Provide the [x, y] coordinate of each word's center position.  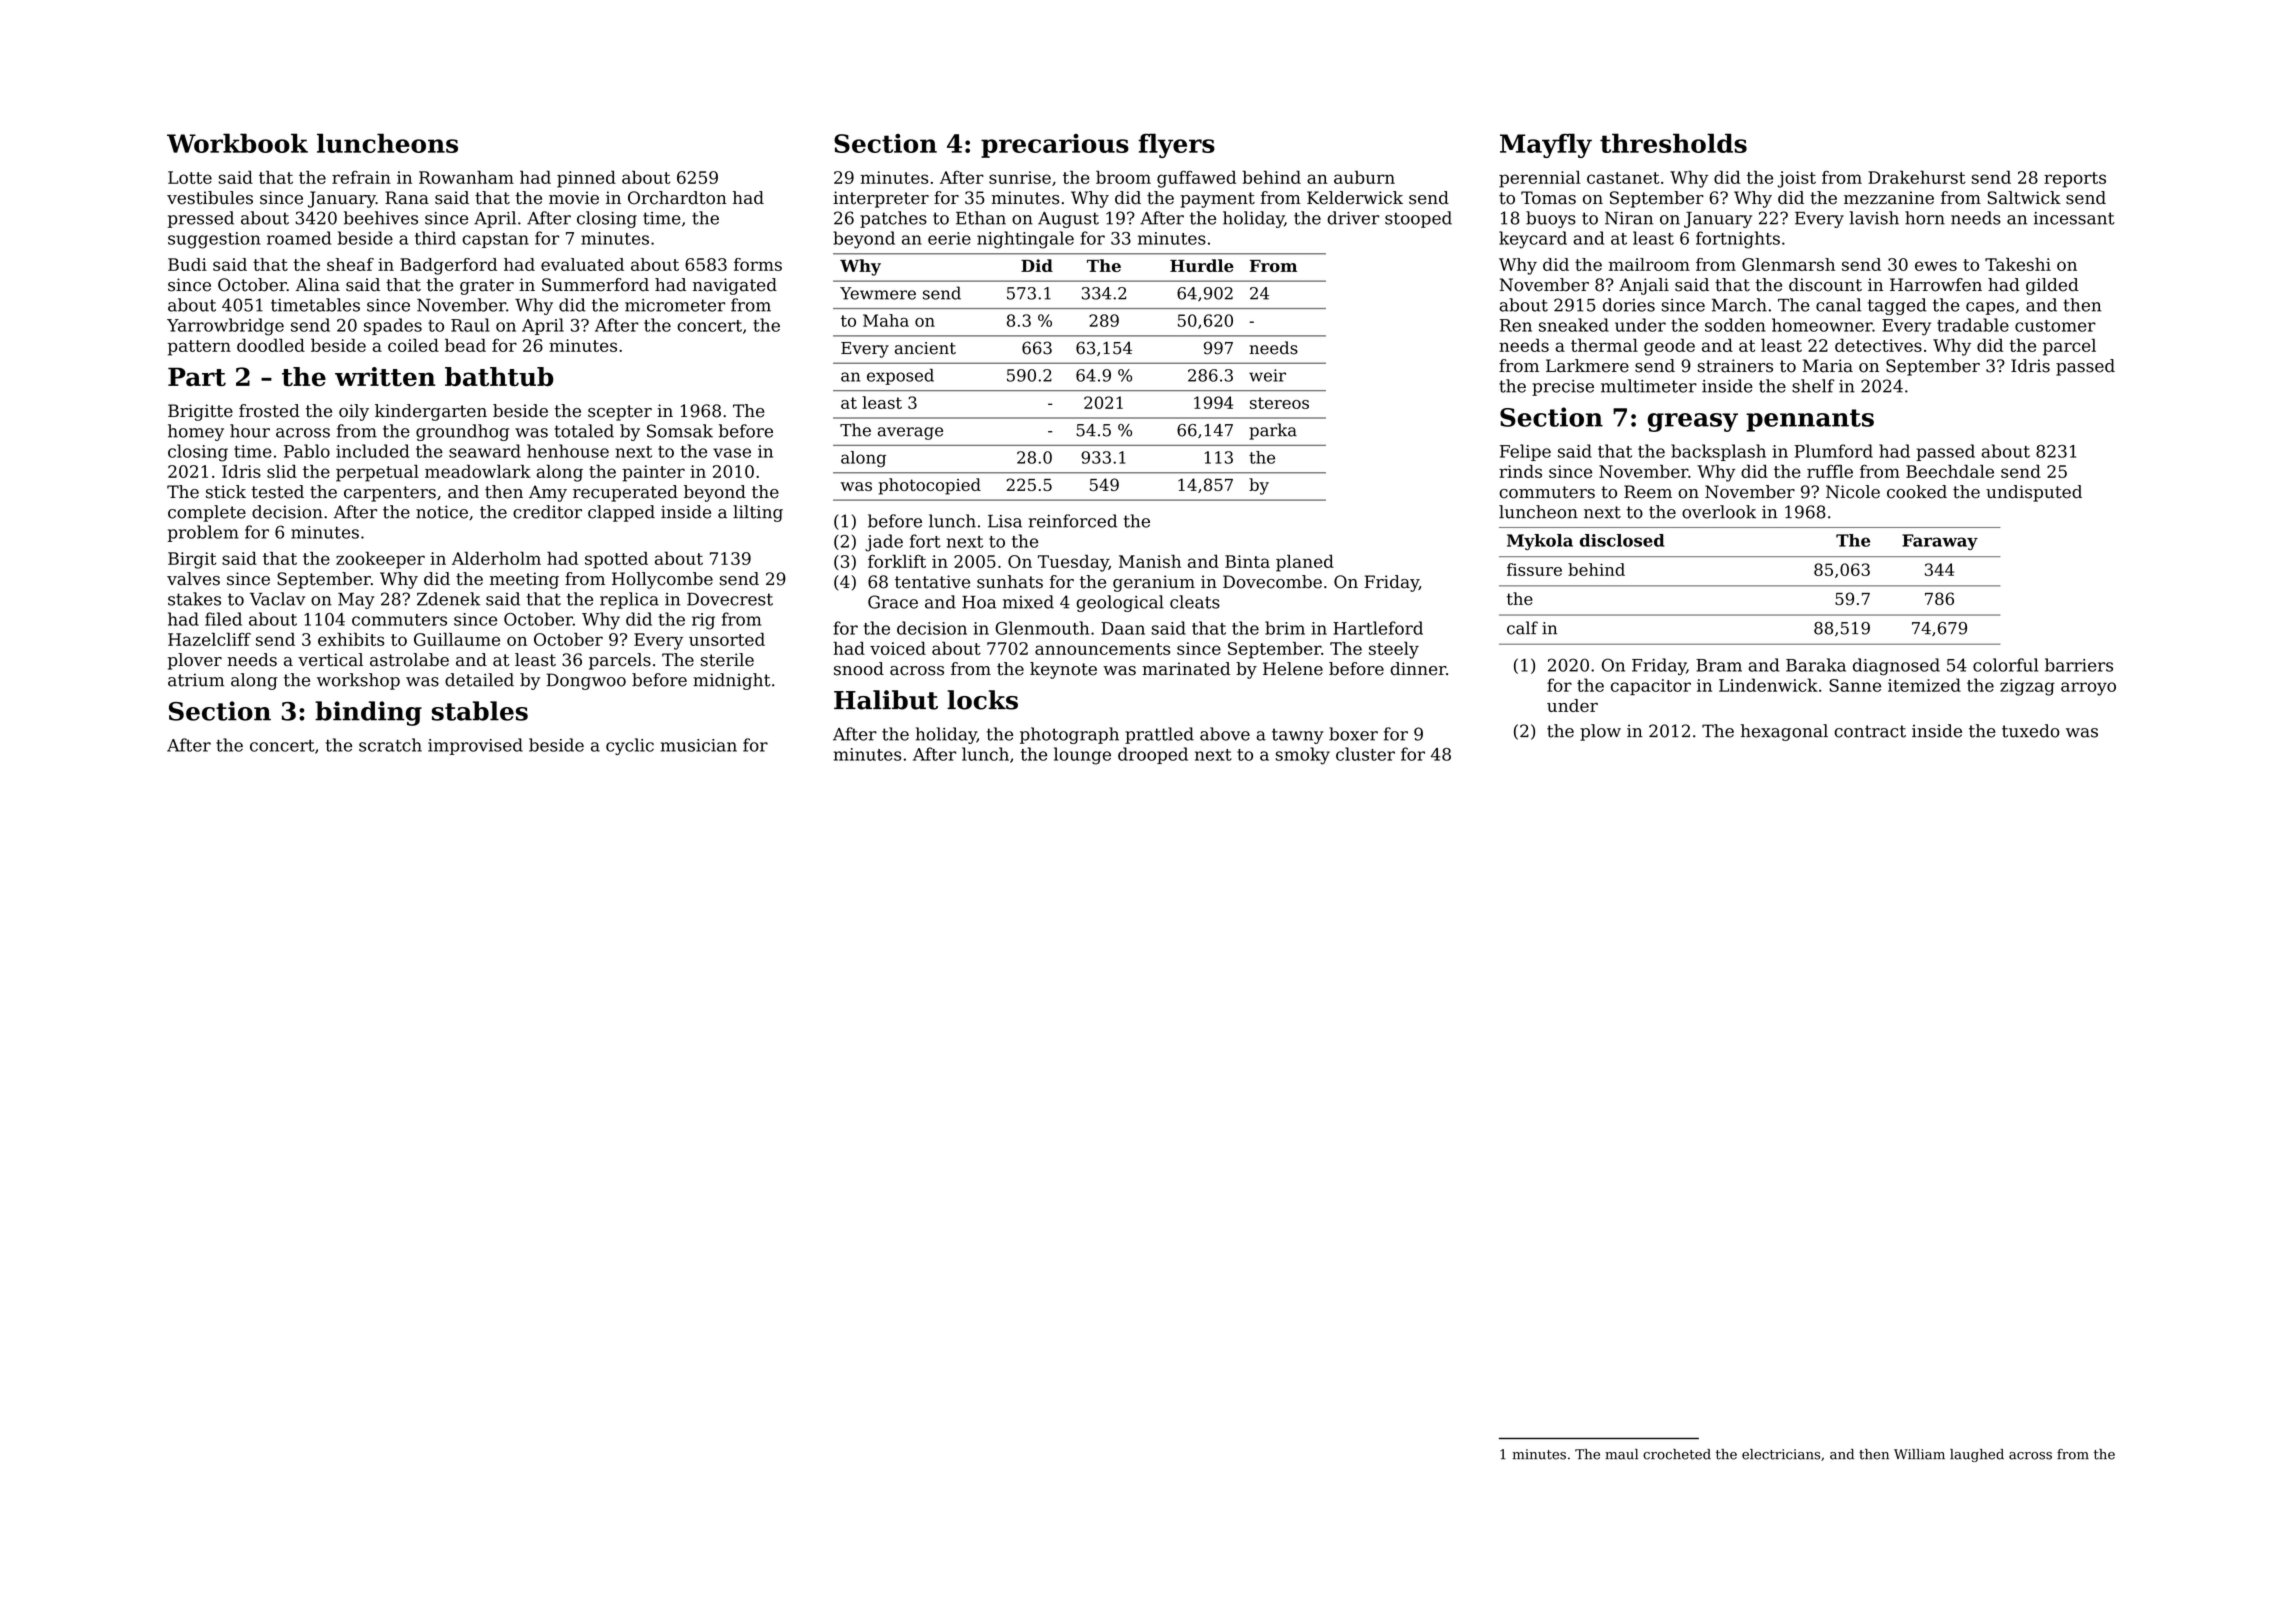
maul [1621, 1454]
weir [1267, 375]
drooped [1153, 755]
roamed [299, 238]
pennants [1810, 420]
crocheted [1677, 1454]
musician [699, 745]
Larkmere [1587, 366]
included [372, 451]
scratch [390, 745]
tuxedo [2031, 731]
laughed [1977, 1455]
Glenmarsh [1788, 264]
